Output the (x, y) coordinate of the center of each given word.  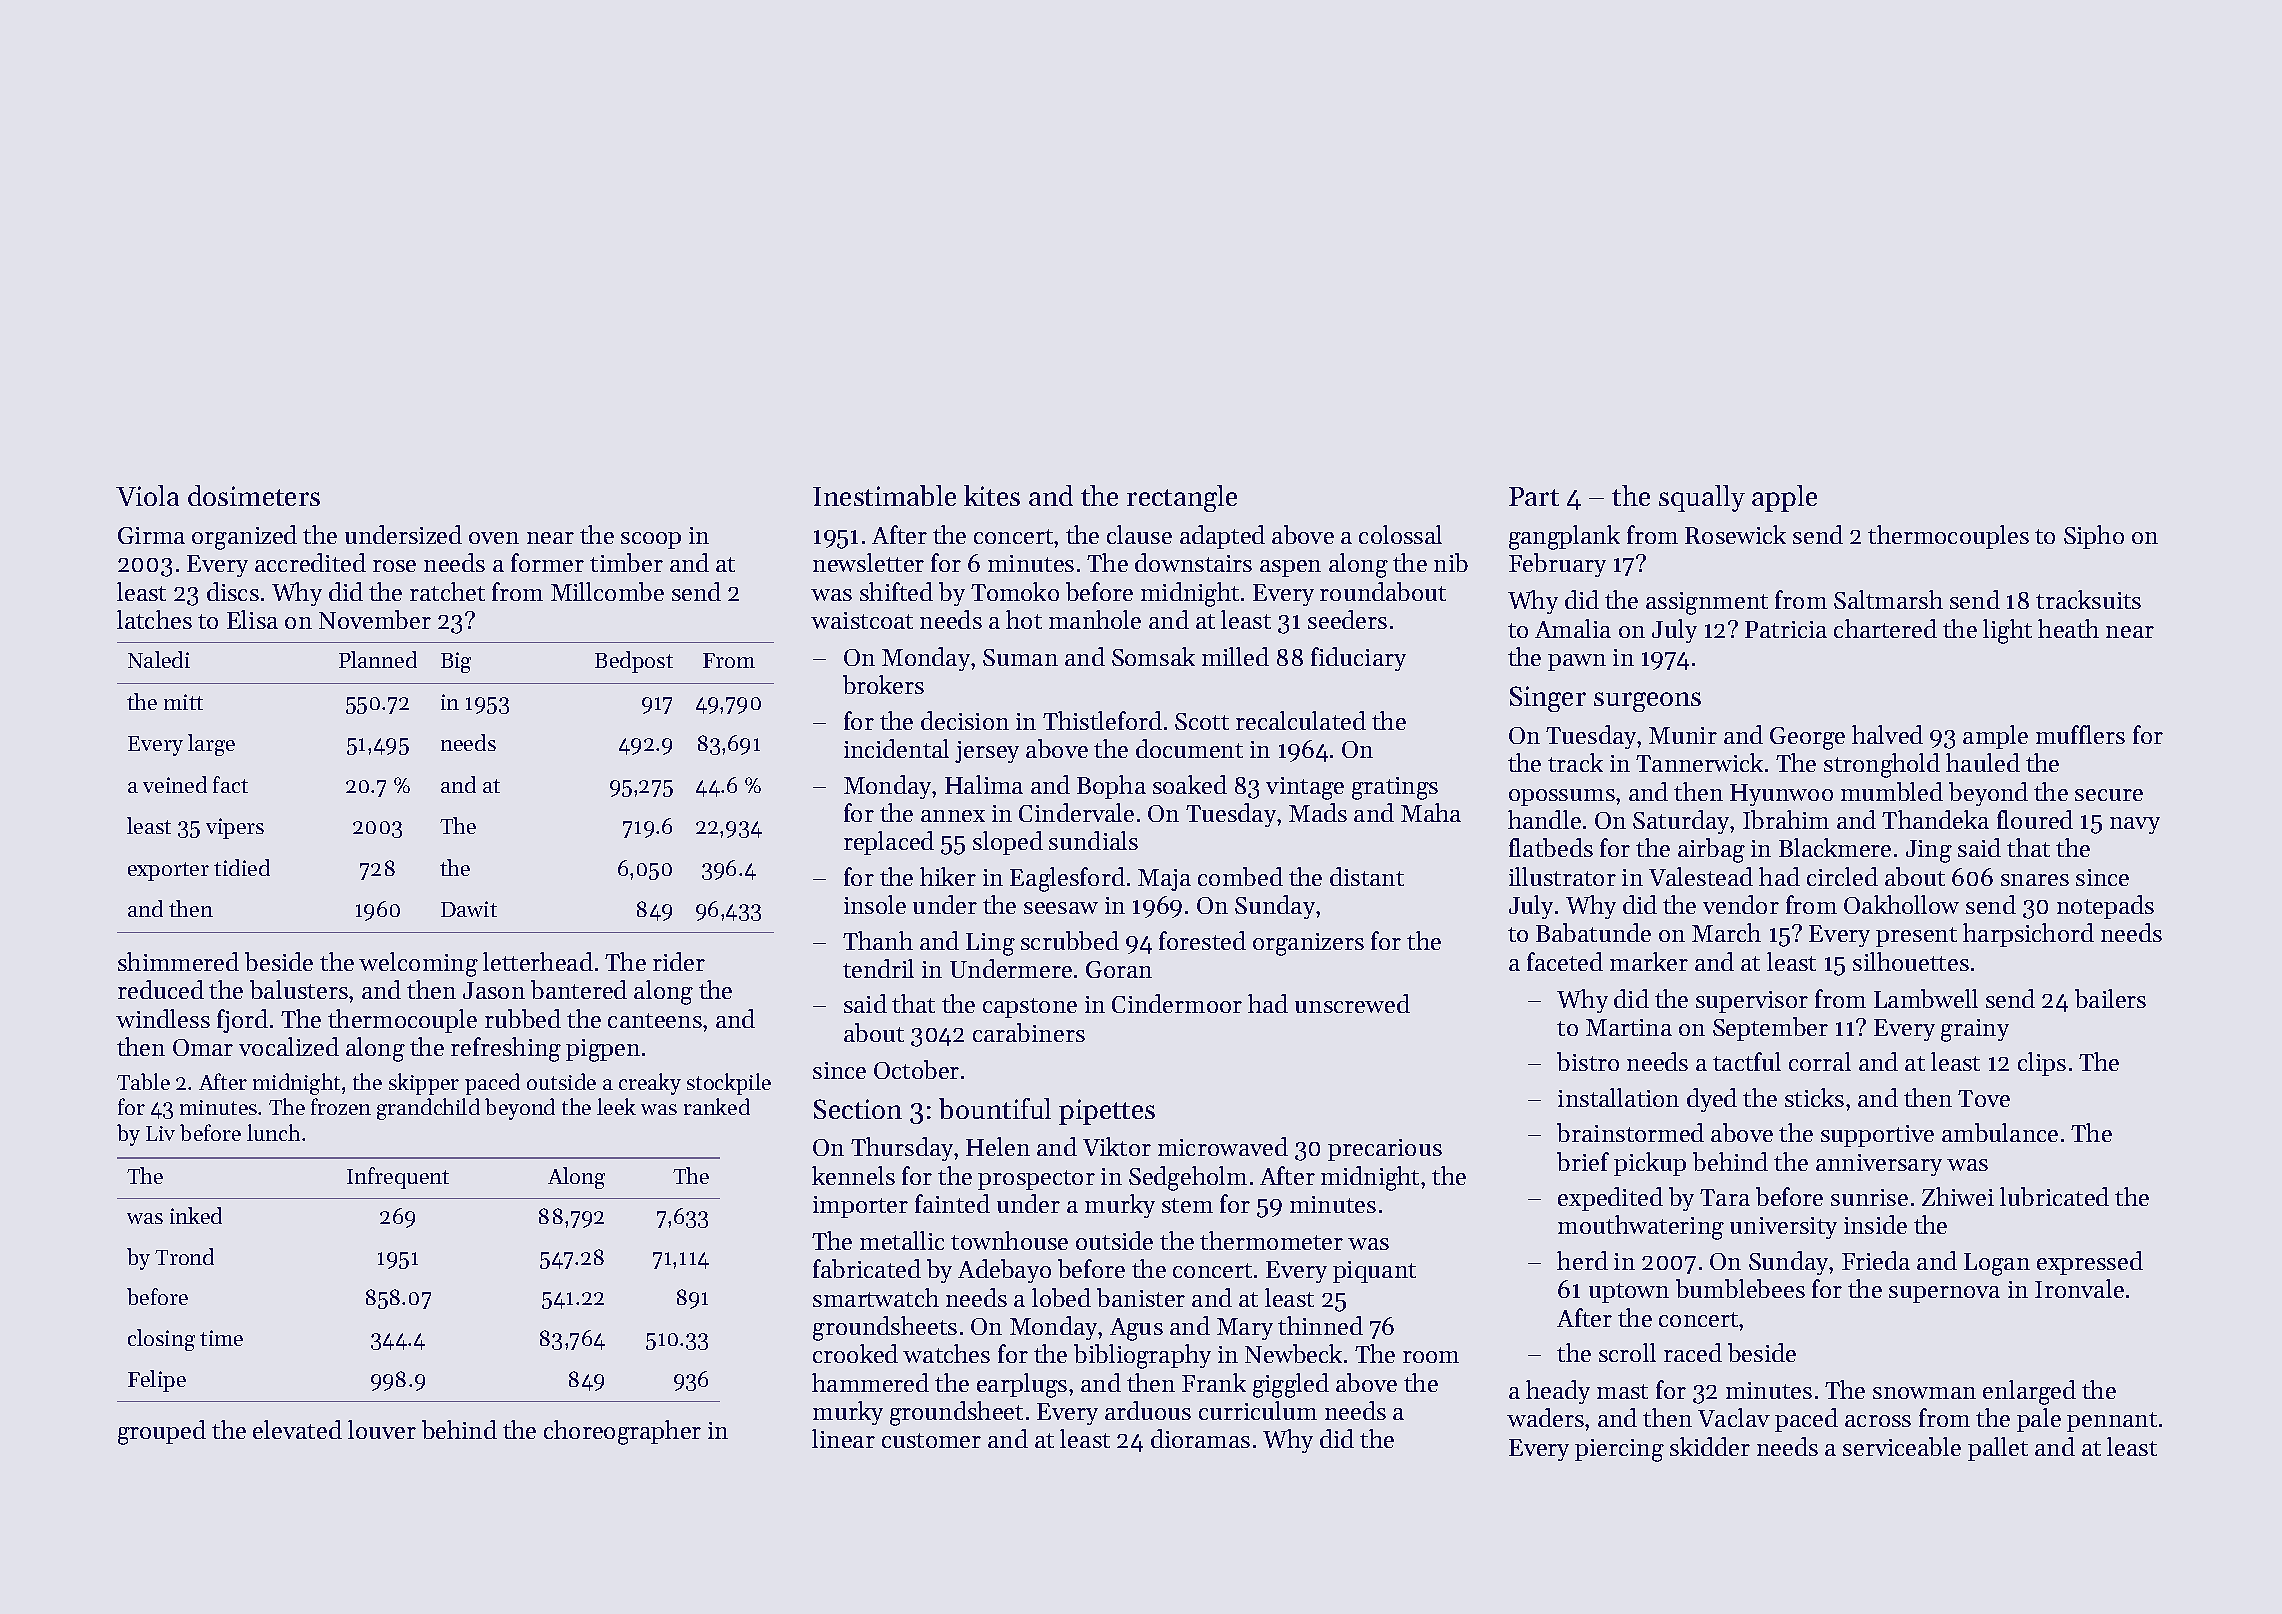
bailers (2110, 998)
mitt (183, 702)
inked (196, 1215)
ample (1995, 737)
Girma (151, 535)
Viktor (1117, 1146)
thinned (1320, 1325)
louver (382, 1429)
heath (2068, 628)
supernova (1944, 1294)
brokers (883, 684)
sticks (1814, 1097)
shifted (896, 591)
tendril (878, 968)
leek (616, 1106)
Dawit (469, 909)
